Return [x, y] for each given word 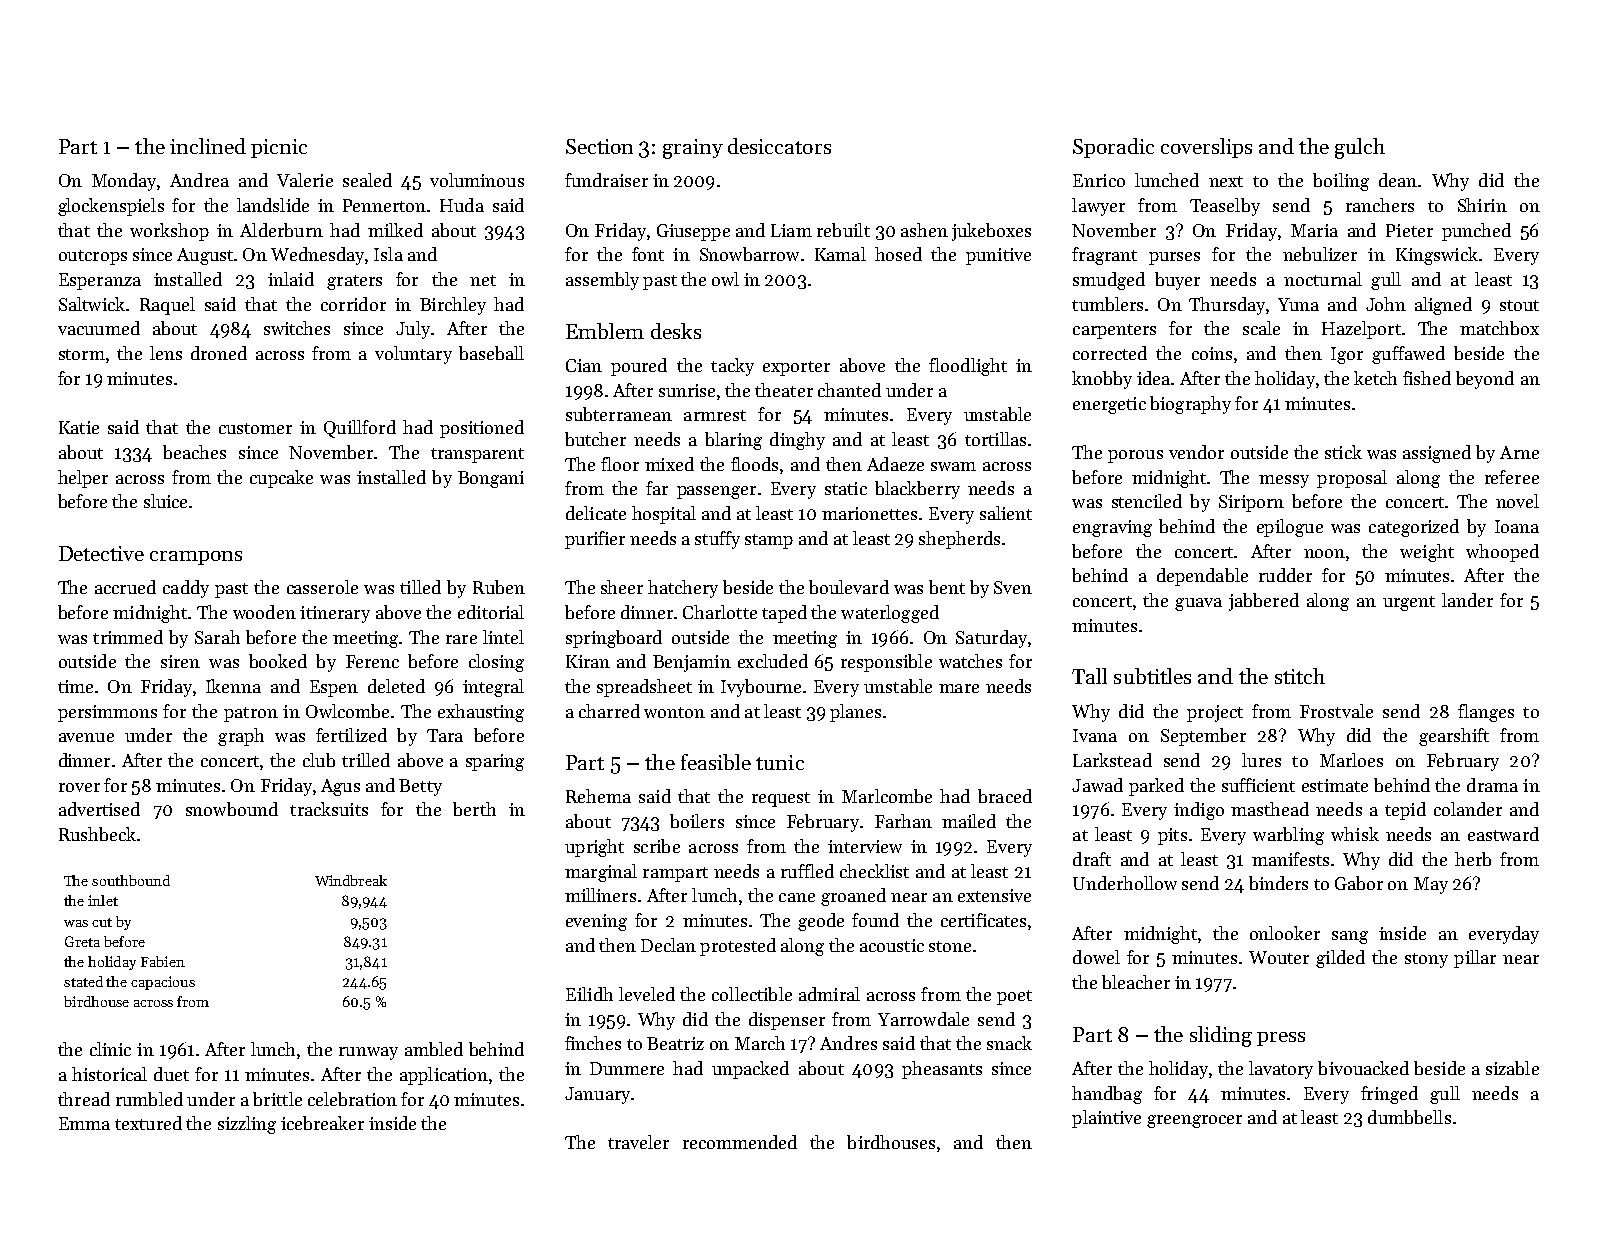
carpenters [1114, 331]
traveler [638, 1142]
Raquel [167, 306]
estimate [1335, 785]
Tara [445, 735]
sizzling [247, 1125]
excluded [773, 661]
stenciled [1147, 501]
